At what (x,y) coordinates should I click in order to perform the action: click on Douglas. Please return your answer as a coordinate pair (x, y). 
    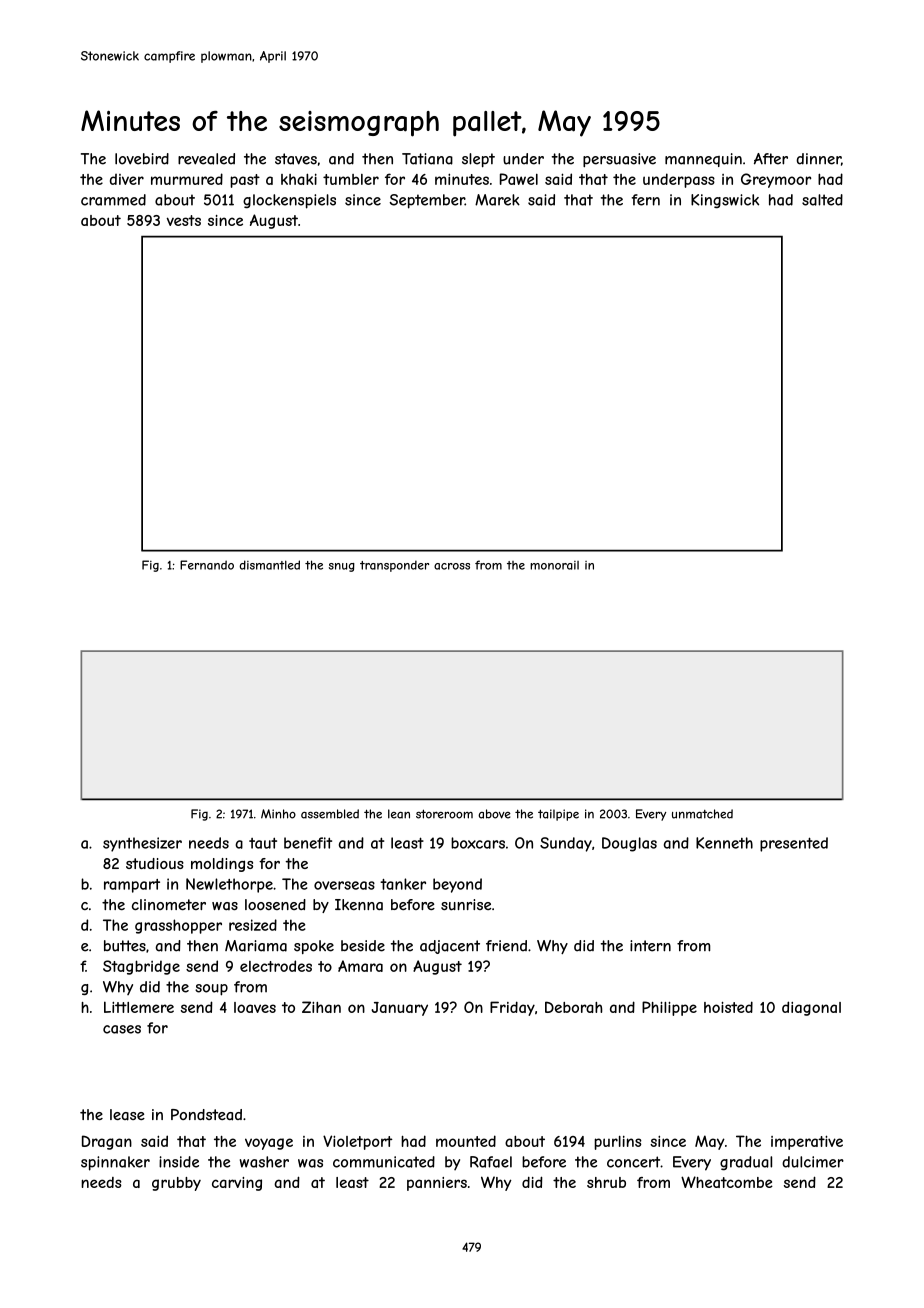
    Looking at the image, I should click on (629, 844).
